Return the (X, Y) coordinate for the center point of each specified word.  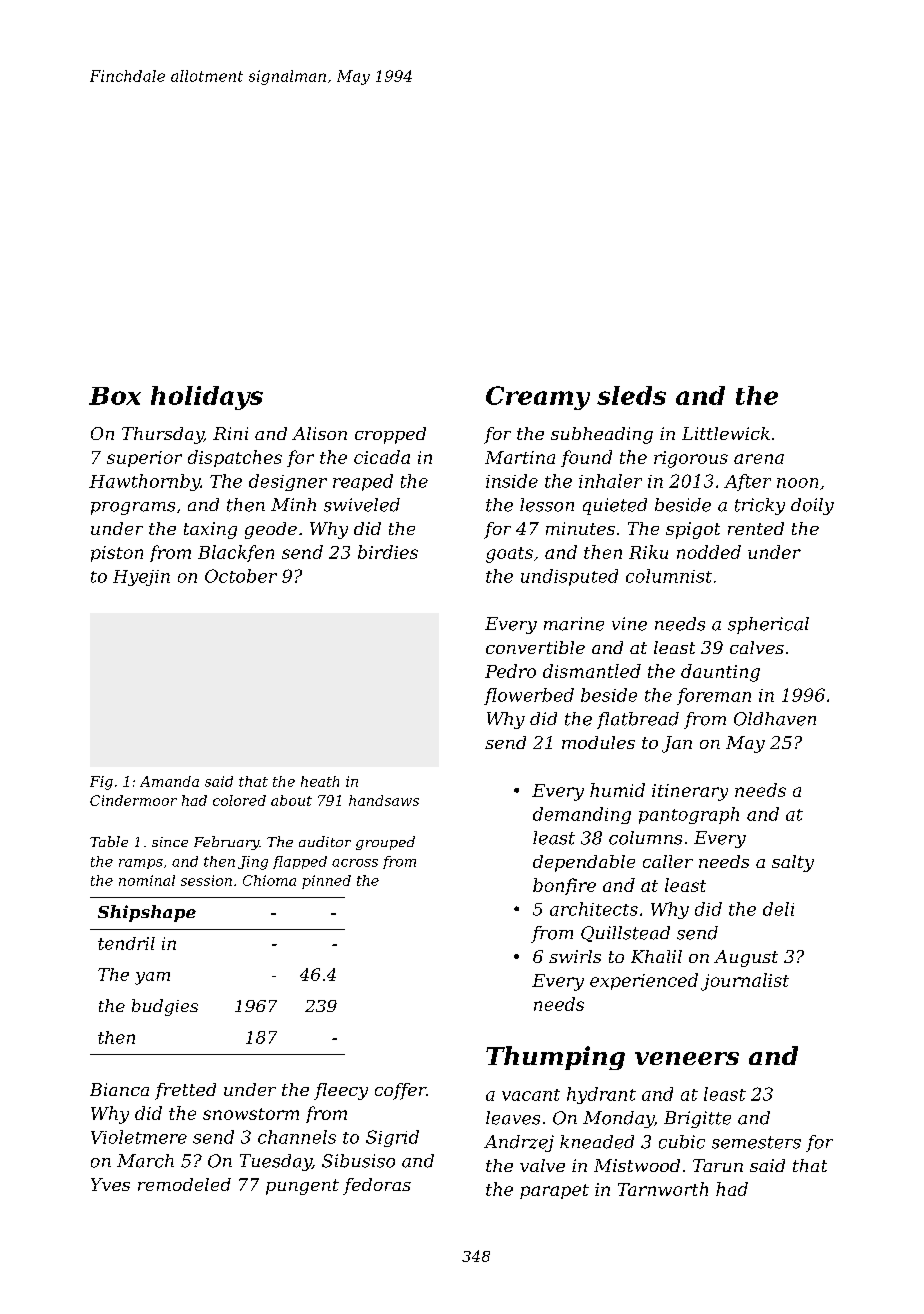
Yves (110, 1184)
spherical (768, 625)
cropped (390, 435)
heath (320, 781)
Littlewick (726, 433)
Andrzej (519, 1143)
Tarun (718, 1165)
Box (115, 396)
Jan (677, 744)
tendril (126, 943)
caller (668, 861)
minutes (580, 528)
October (241, 576)
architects (594, 909)
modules (598, 742)
